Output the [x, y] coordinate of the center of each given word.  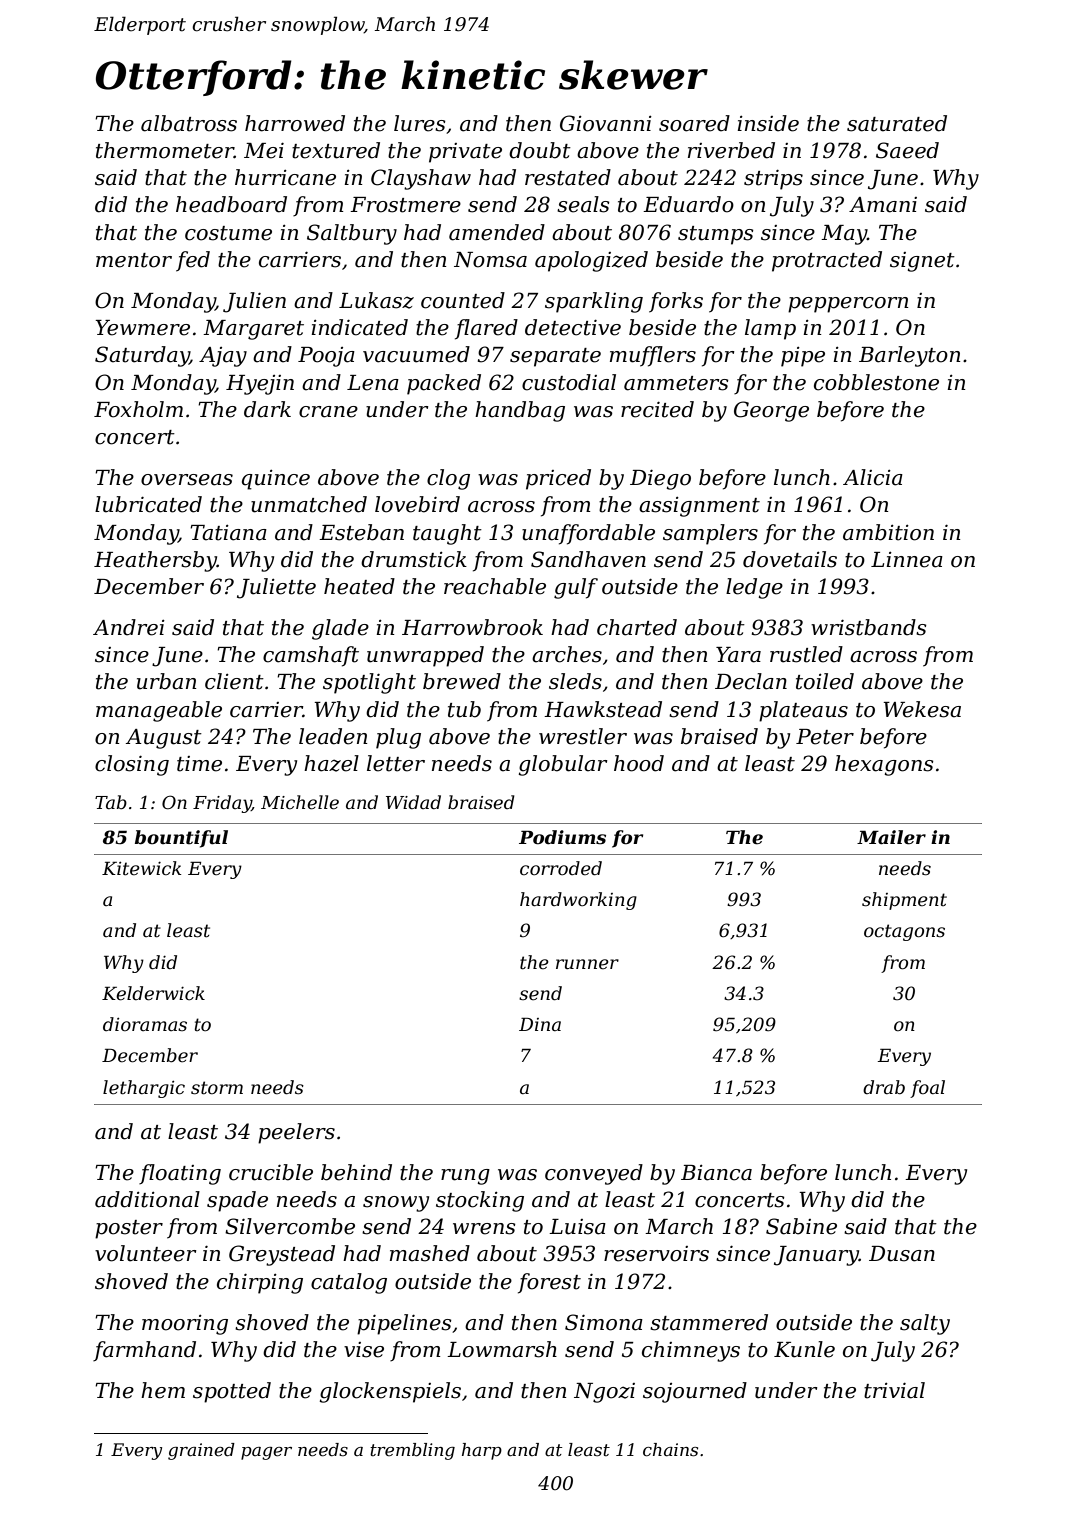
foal [927, 1089]
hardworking [578, 901]
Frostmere [405, 205]
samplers [710, 534]
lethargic [144, 1089]
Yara [738, 655]
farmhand [144, 1351]
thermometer [165, 150]
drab [884, 1087]
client [234, 681]
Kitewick [142, 868]
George [771, 411]
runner [587, 964]
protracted [827, 261]
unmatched [309, 504]
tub [464, 709]
